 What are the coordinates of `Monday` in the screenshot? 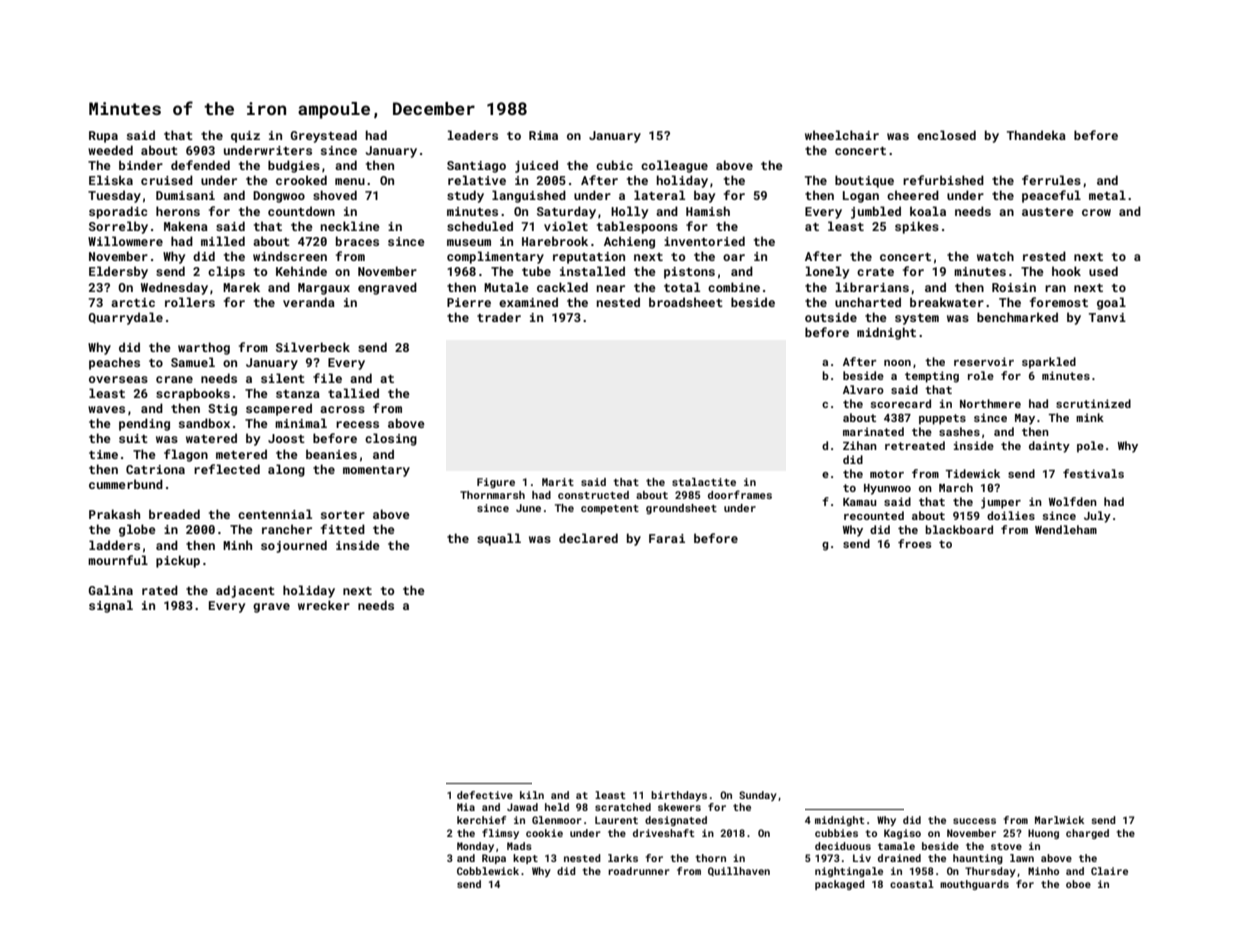 It's located at (475, 847).
